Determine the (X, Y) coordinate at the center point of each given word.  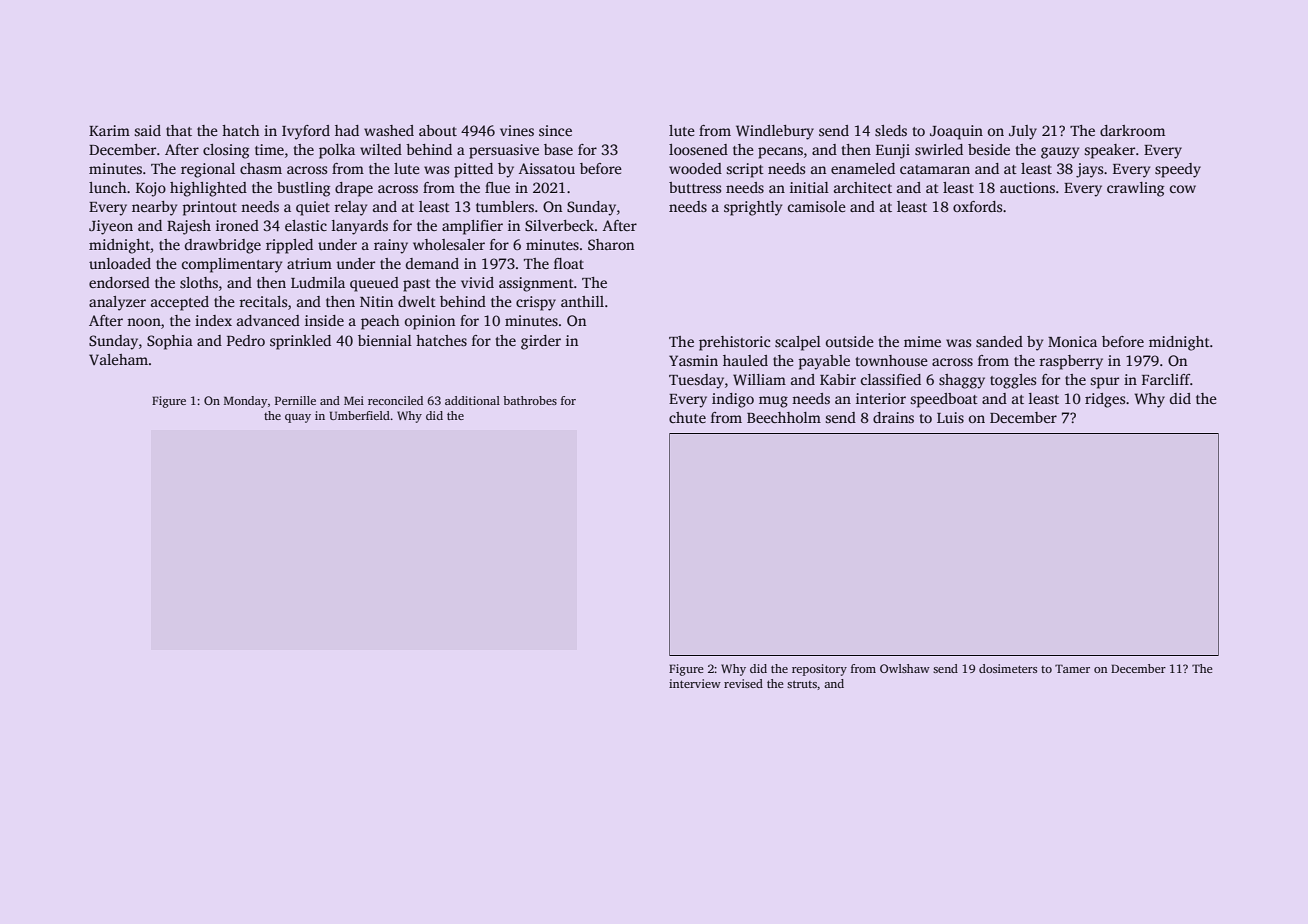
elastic (306, 225)
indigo (733, 400)
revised (743, 683)
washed (389, 130)
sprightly (753, 208)
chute (687, 417)
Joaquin (956, 132)
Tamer (1072, 668)
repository (819, 670)
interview (695, 683)
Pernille (295, 400)
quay (298, 418)
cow (1183, 189)
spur (1104, 383)
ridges (1105, 400)
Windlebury (775, 132)
